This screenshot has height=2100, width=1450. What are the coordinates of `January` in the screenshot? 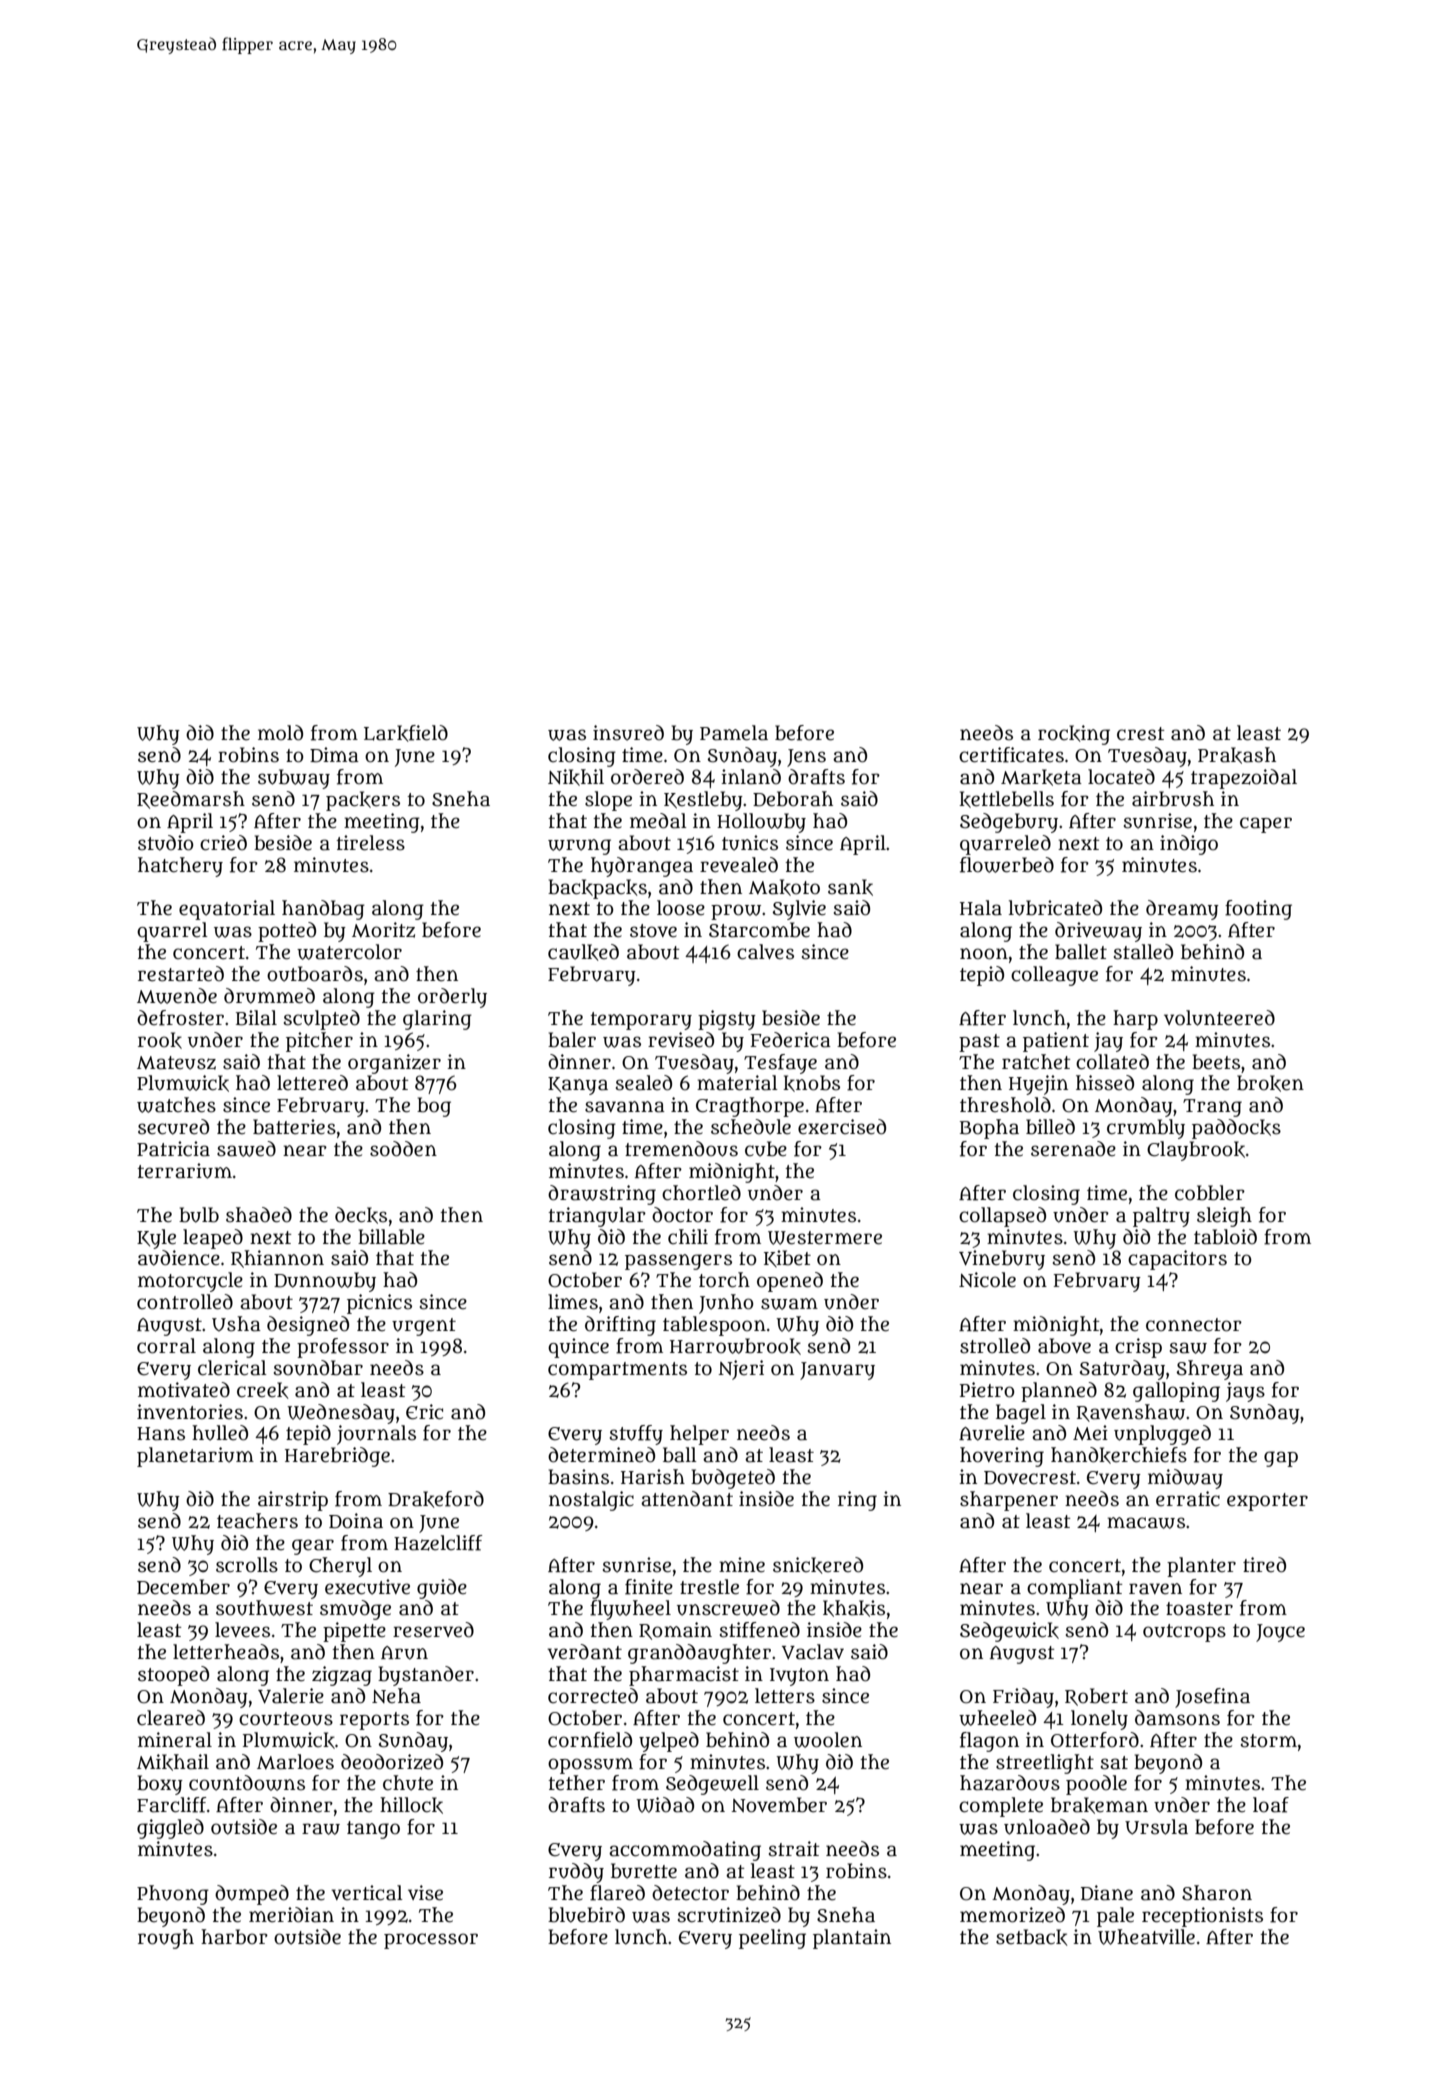 It's located at (837, 1371).
